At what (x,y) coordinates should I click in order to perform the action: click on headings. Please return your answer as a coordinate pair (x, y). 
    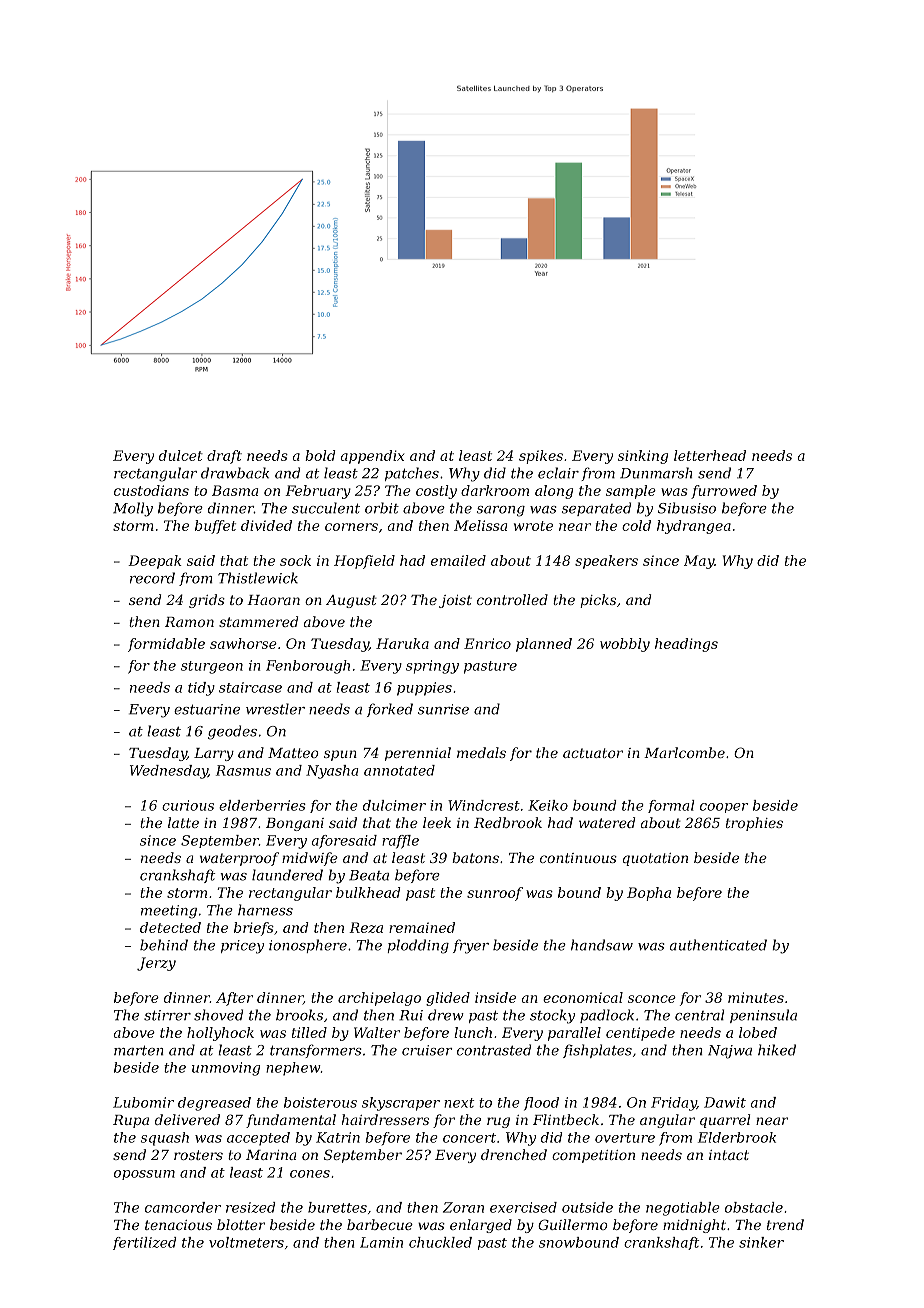
    Looking at the image, I should click on (686, 645).
